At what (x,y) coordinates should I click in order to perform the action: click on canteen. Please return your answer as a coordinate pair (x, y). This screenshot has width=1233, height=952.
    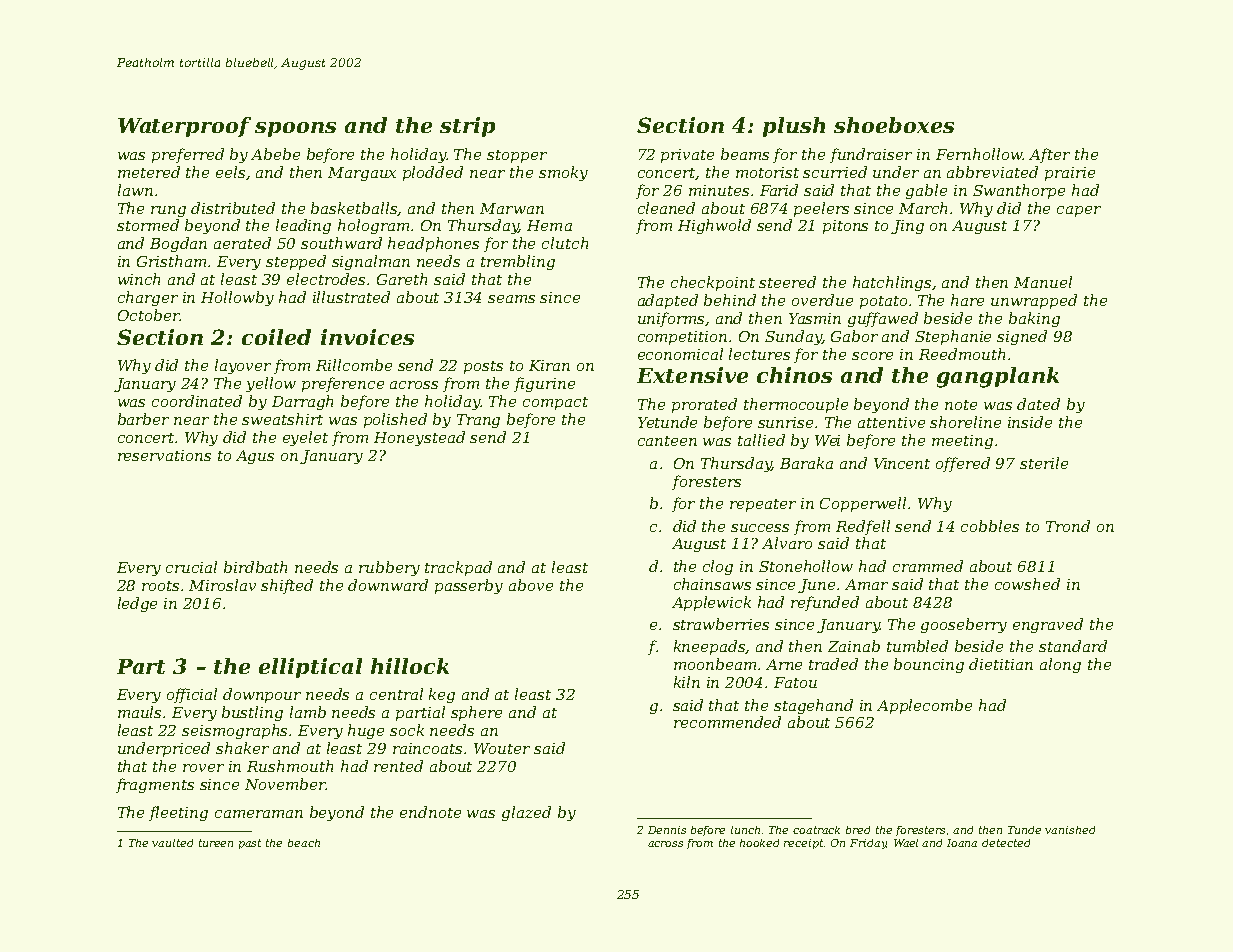
    Looking at the image, I should click on (667, 441).
